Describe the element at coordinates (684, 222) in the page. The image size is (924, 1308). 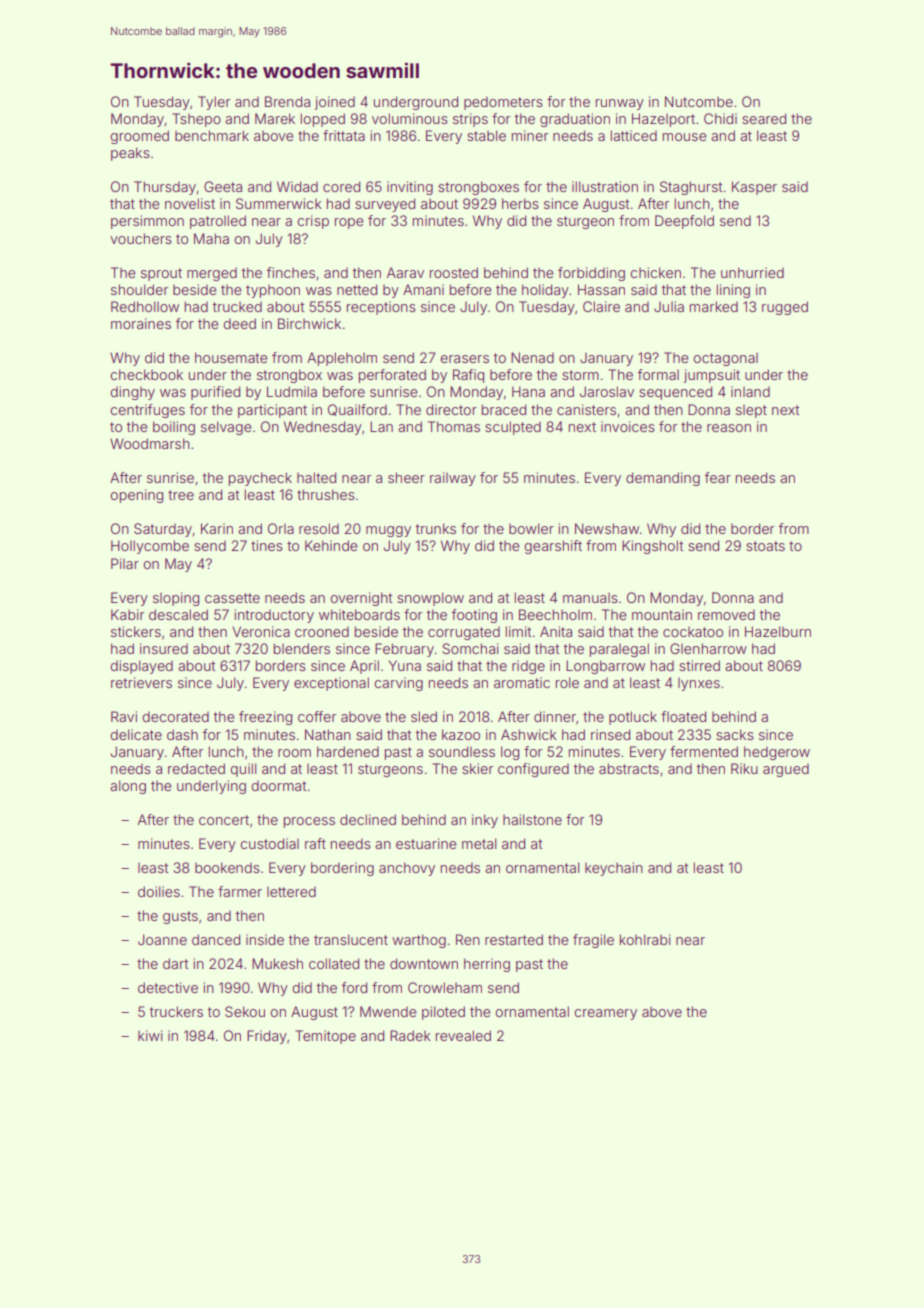
I see `Deepfold` at that location.
